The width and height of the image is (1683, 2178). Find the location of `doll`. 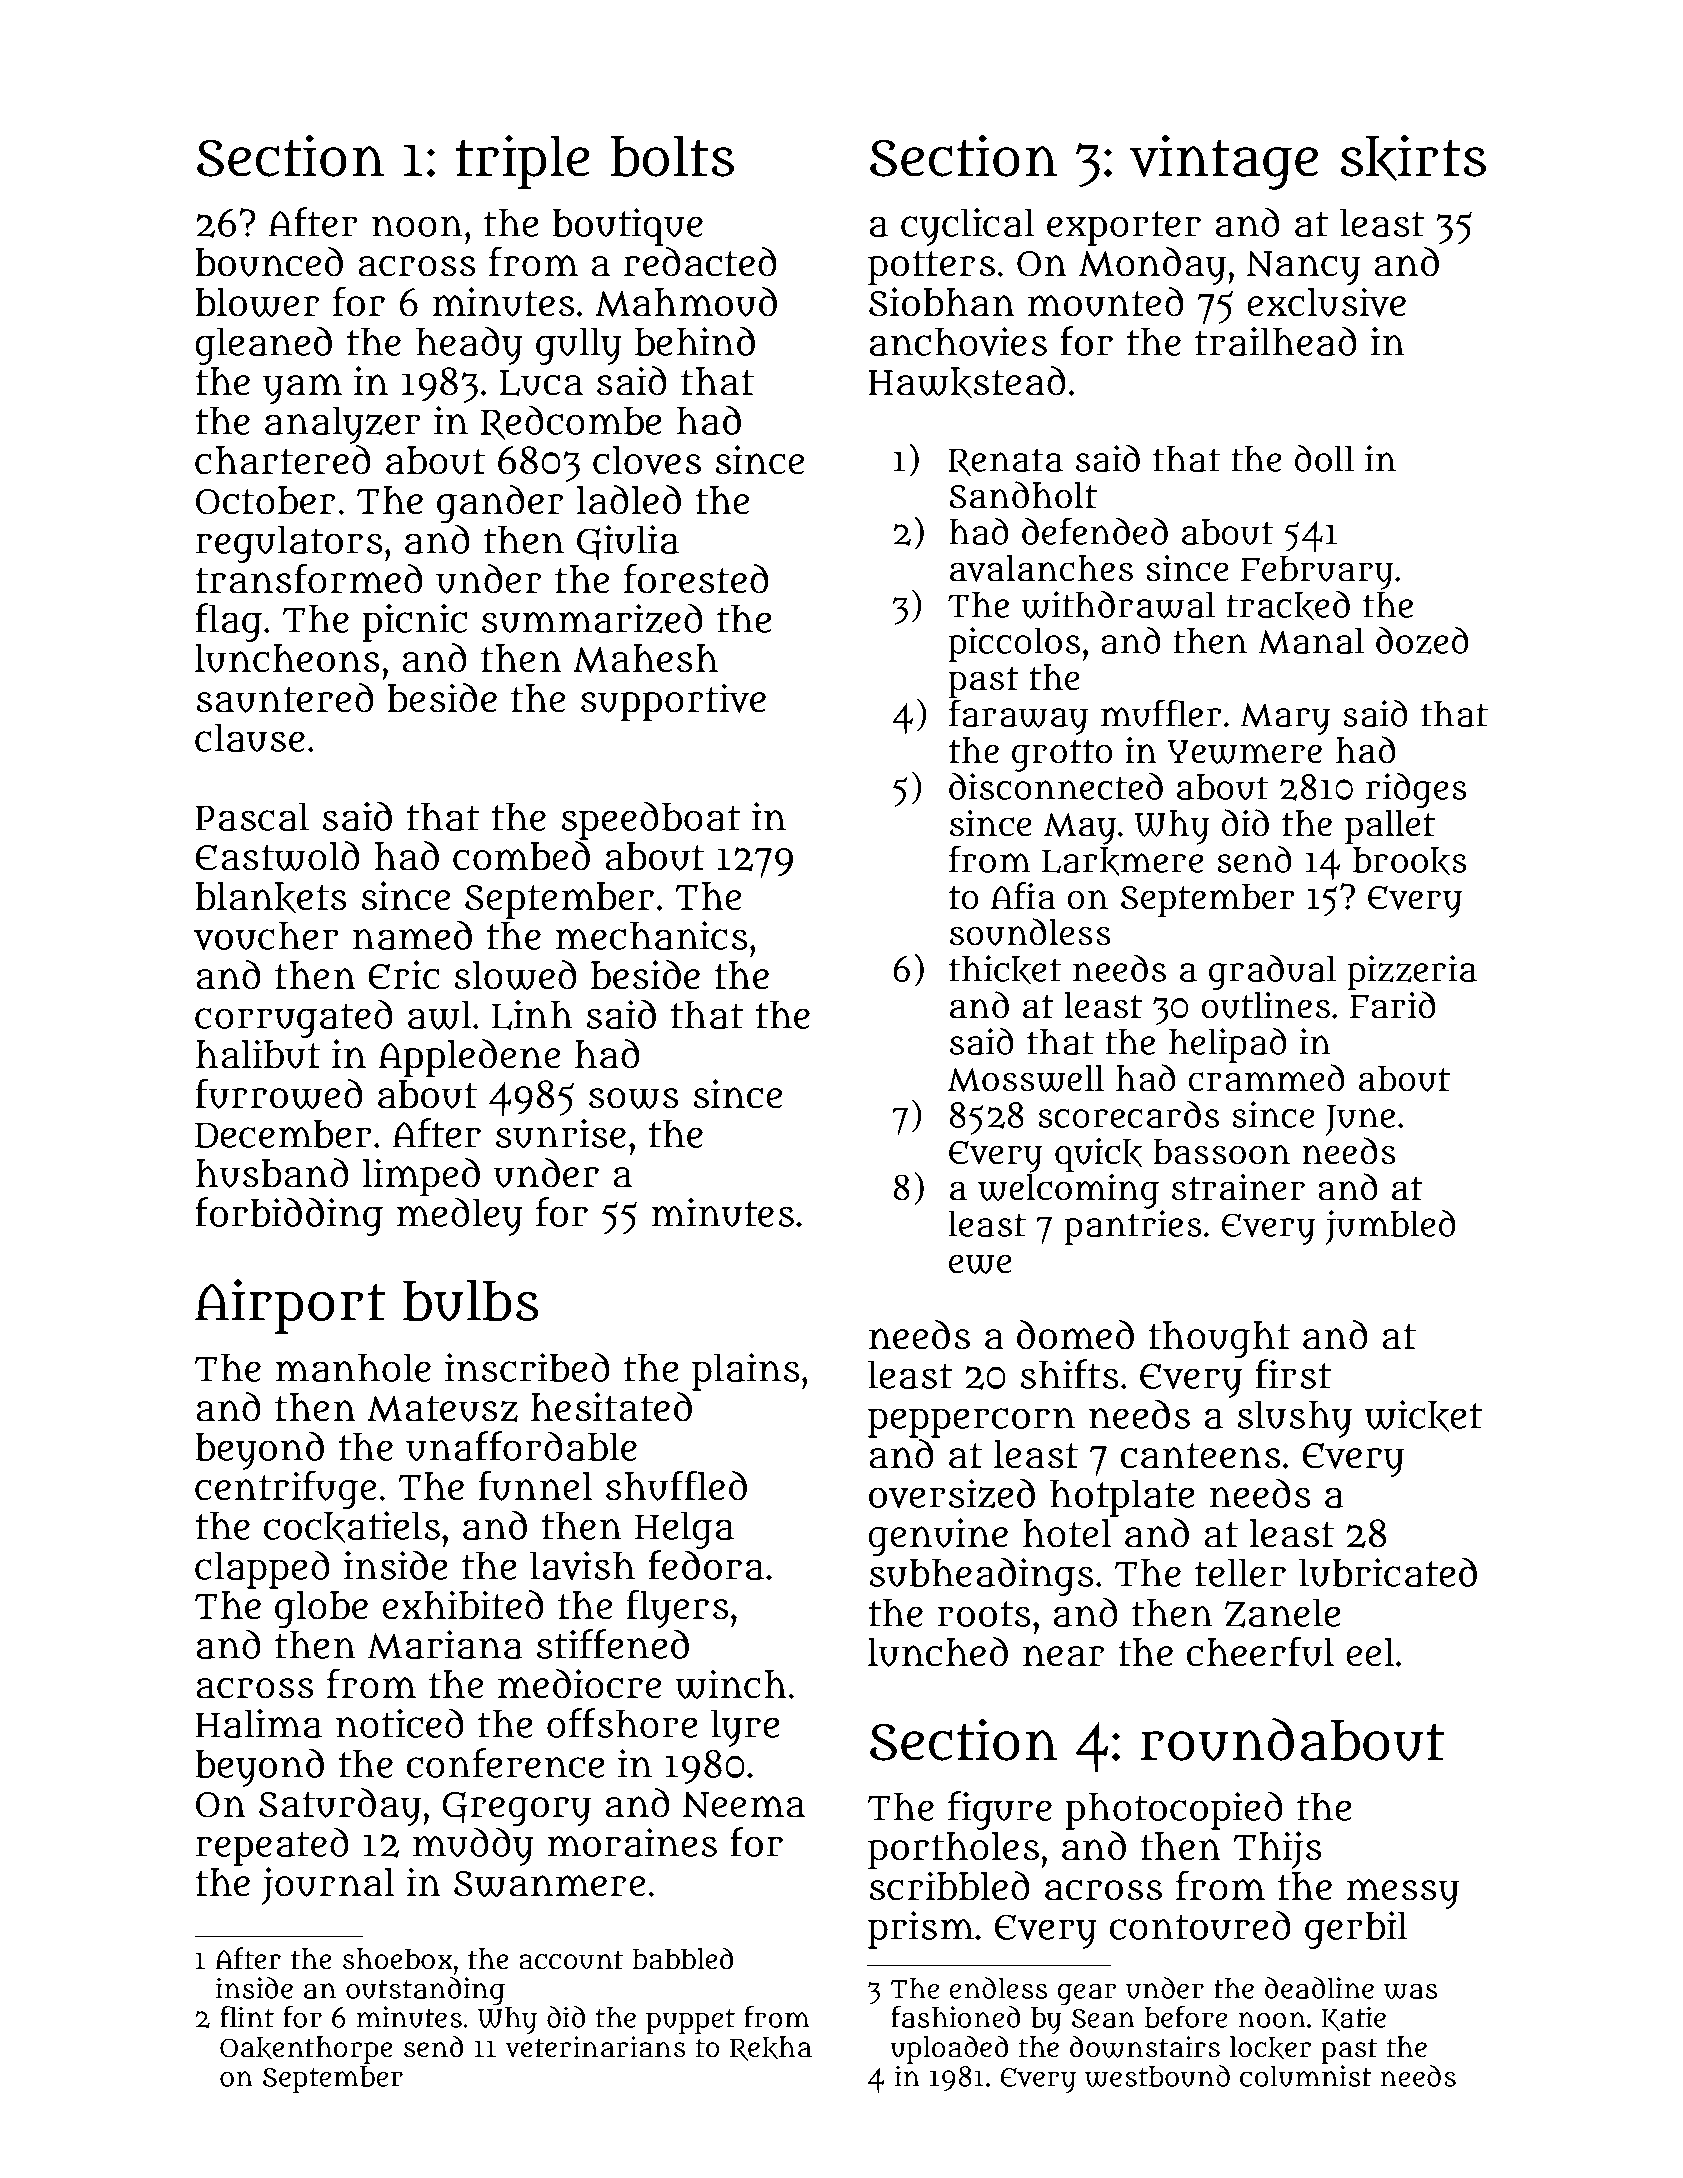

doll is located at coordinates (1324, 458).
